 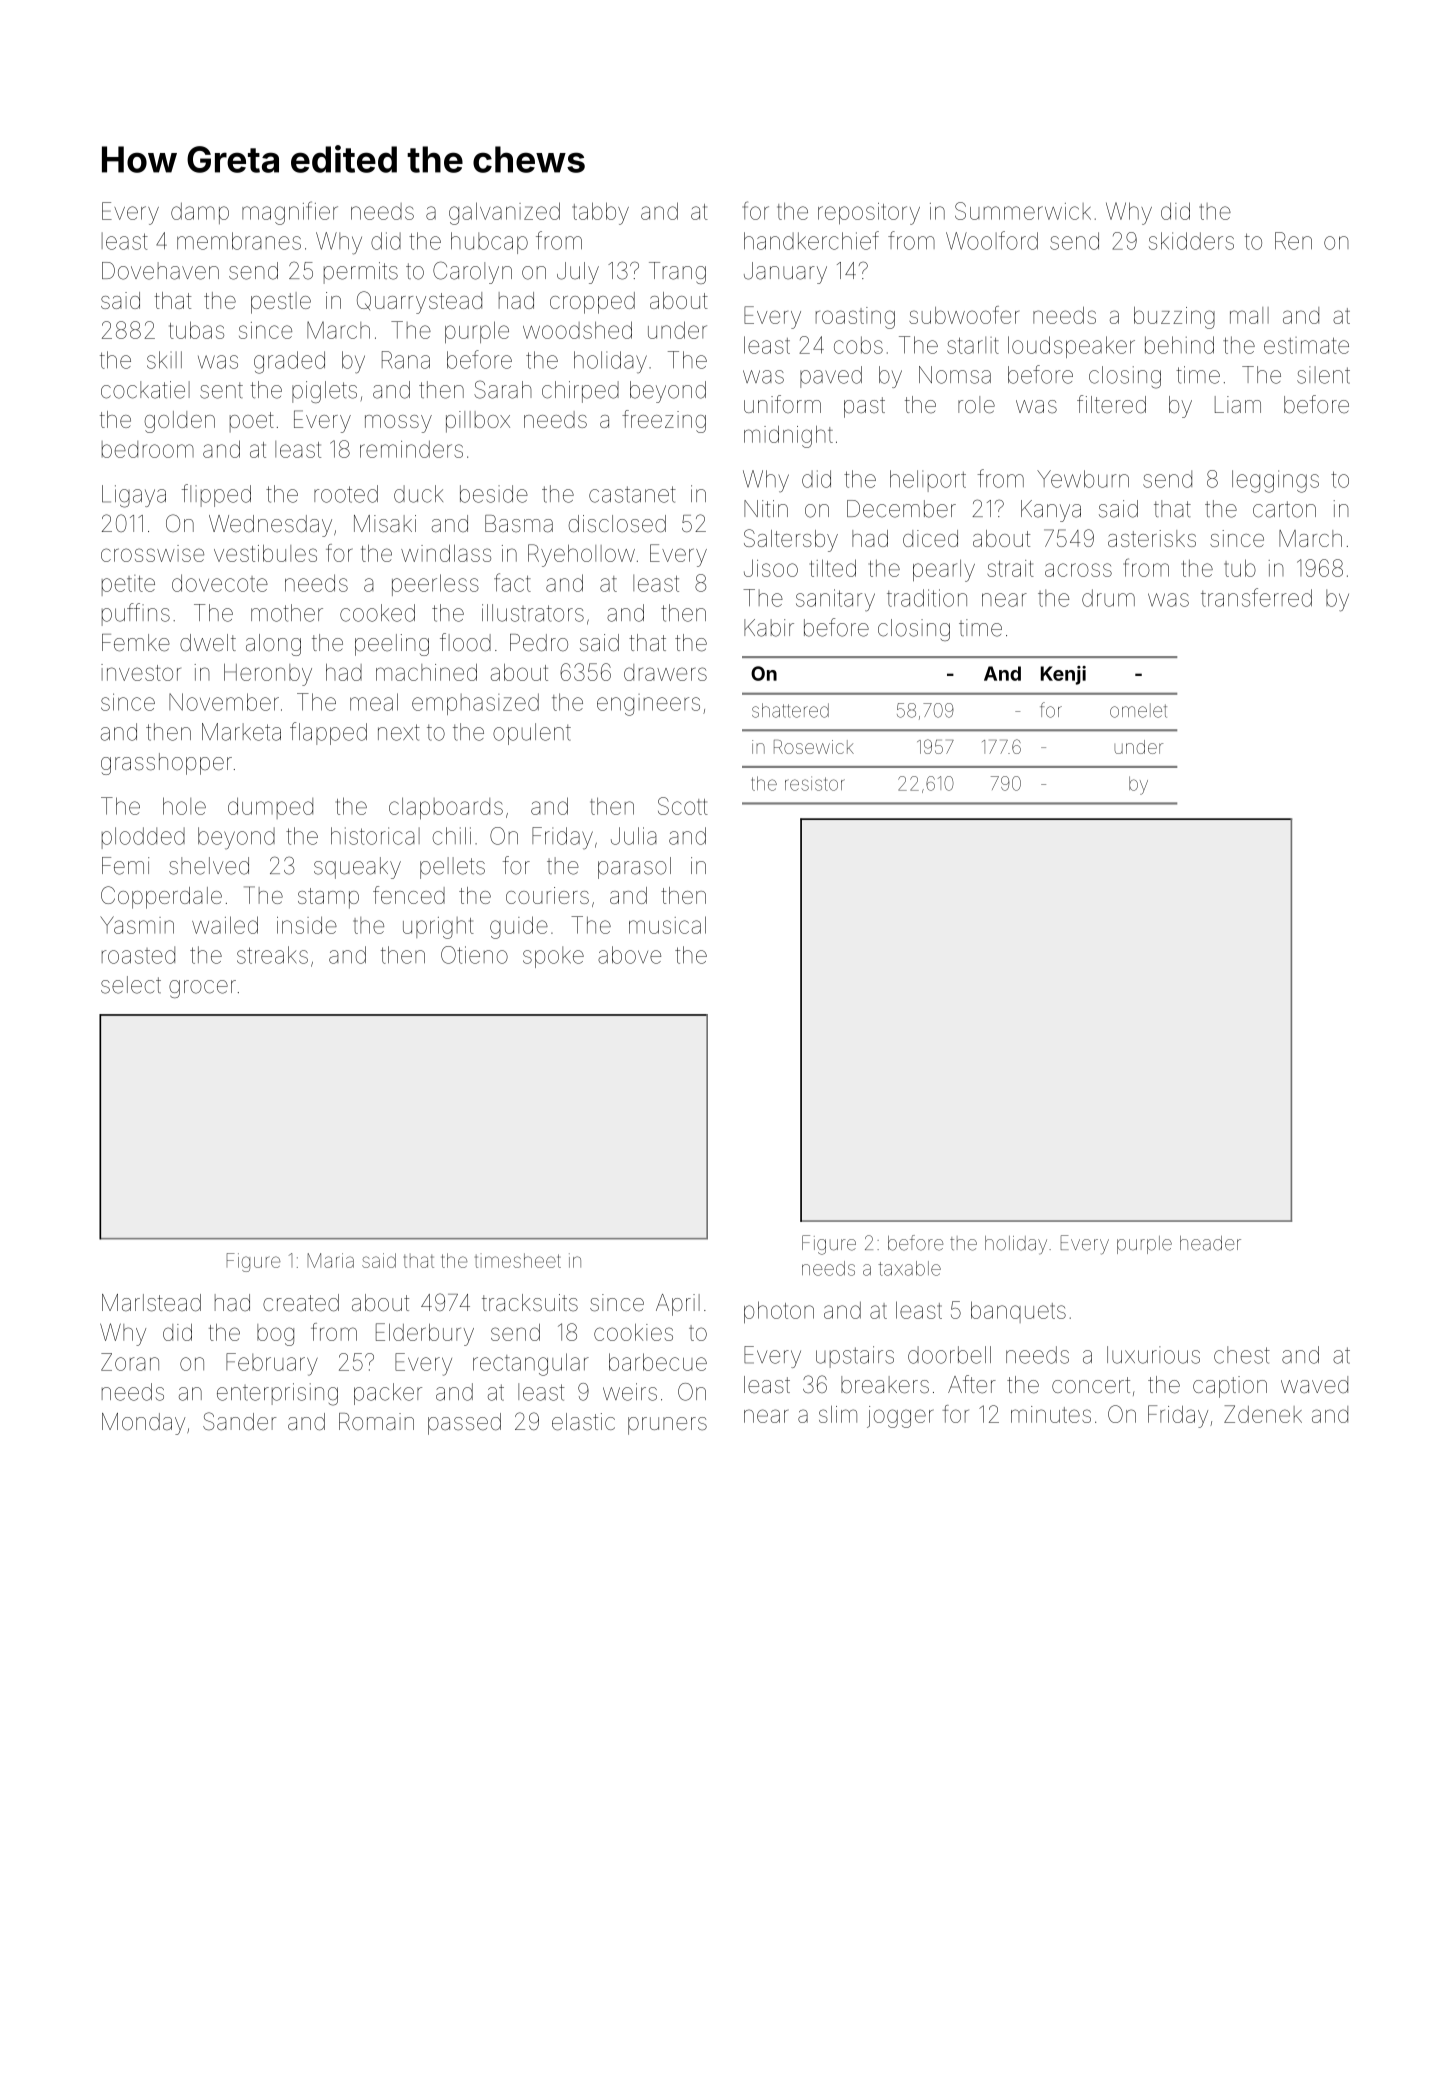 What do you see at coordinates (196, 330) in the image?
I see `tubas` at bounding box center [196, 330].
